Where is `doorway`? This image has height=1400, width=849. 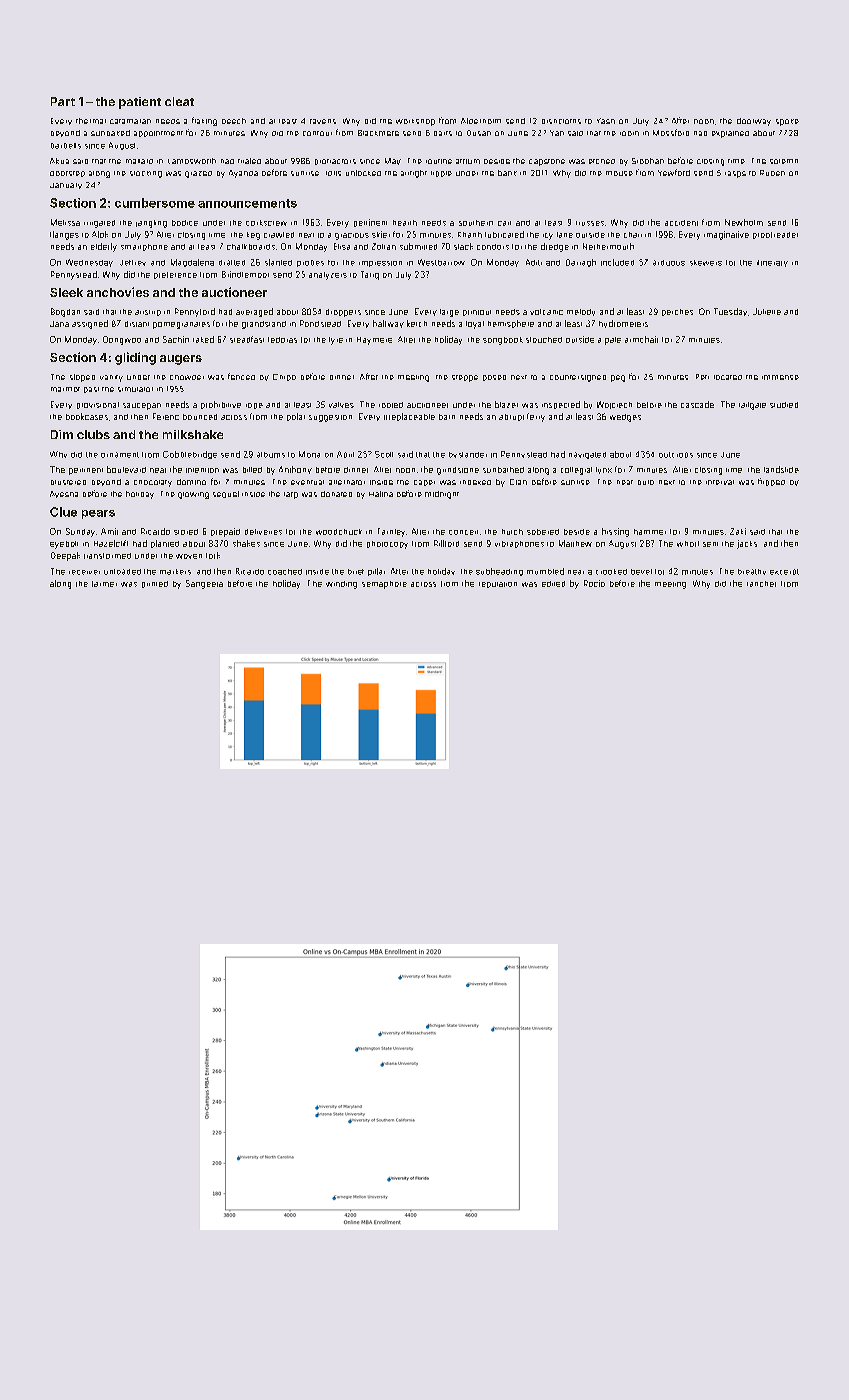 doorway is located at coordinates (754, 122).
